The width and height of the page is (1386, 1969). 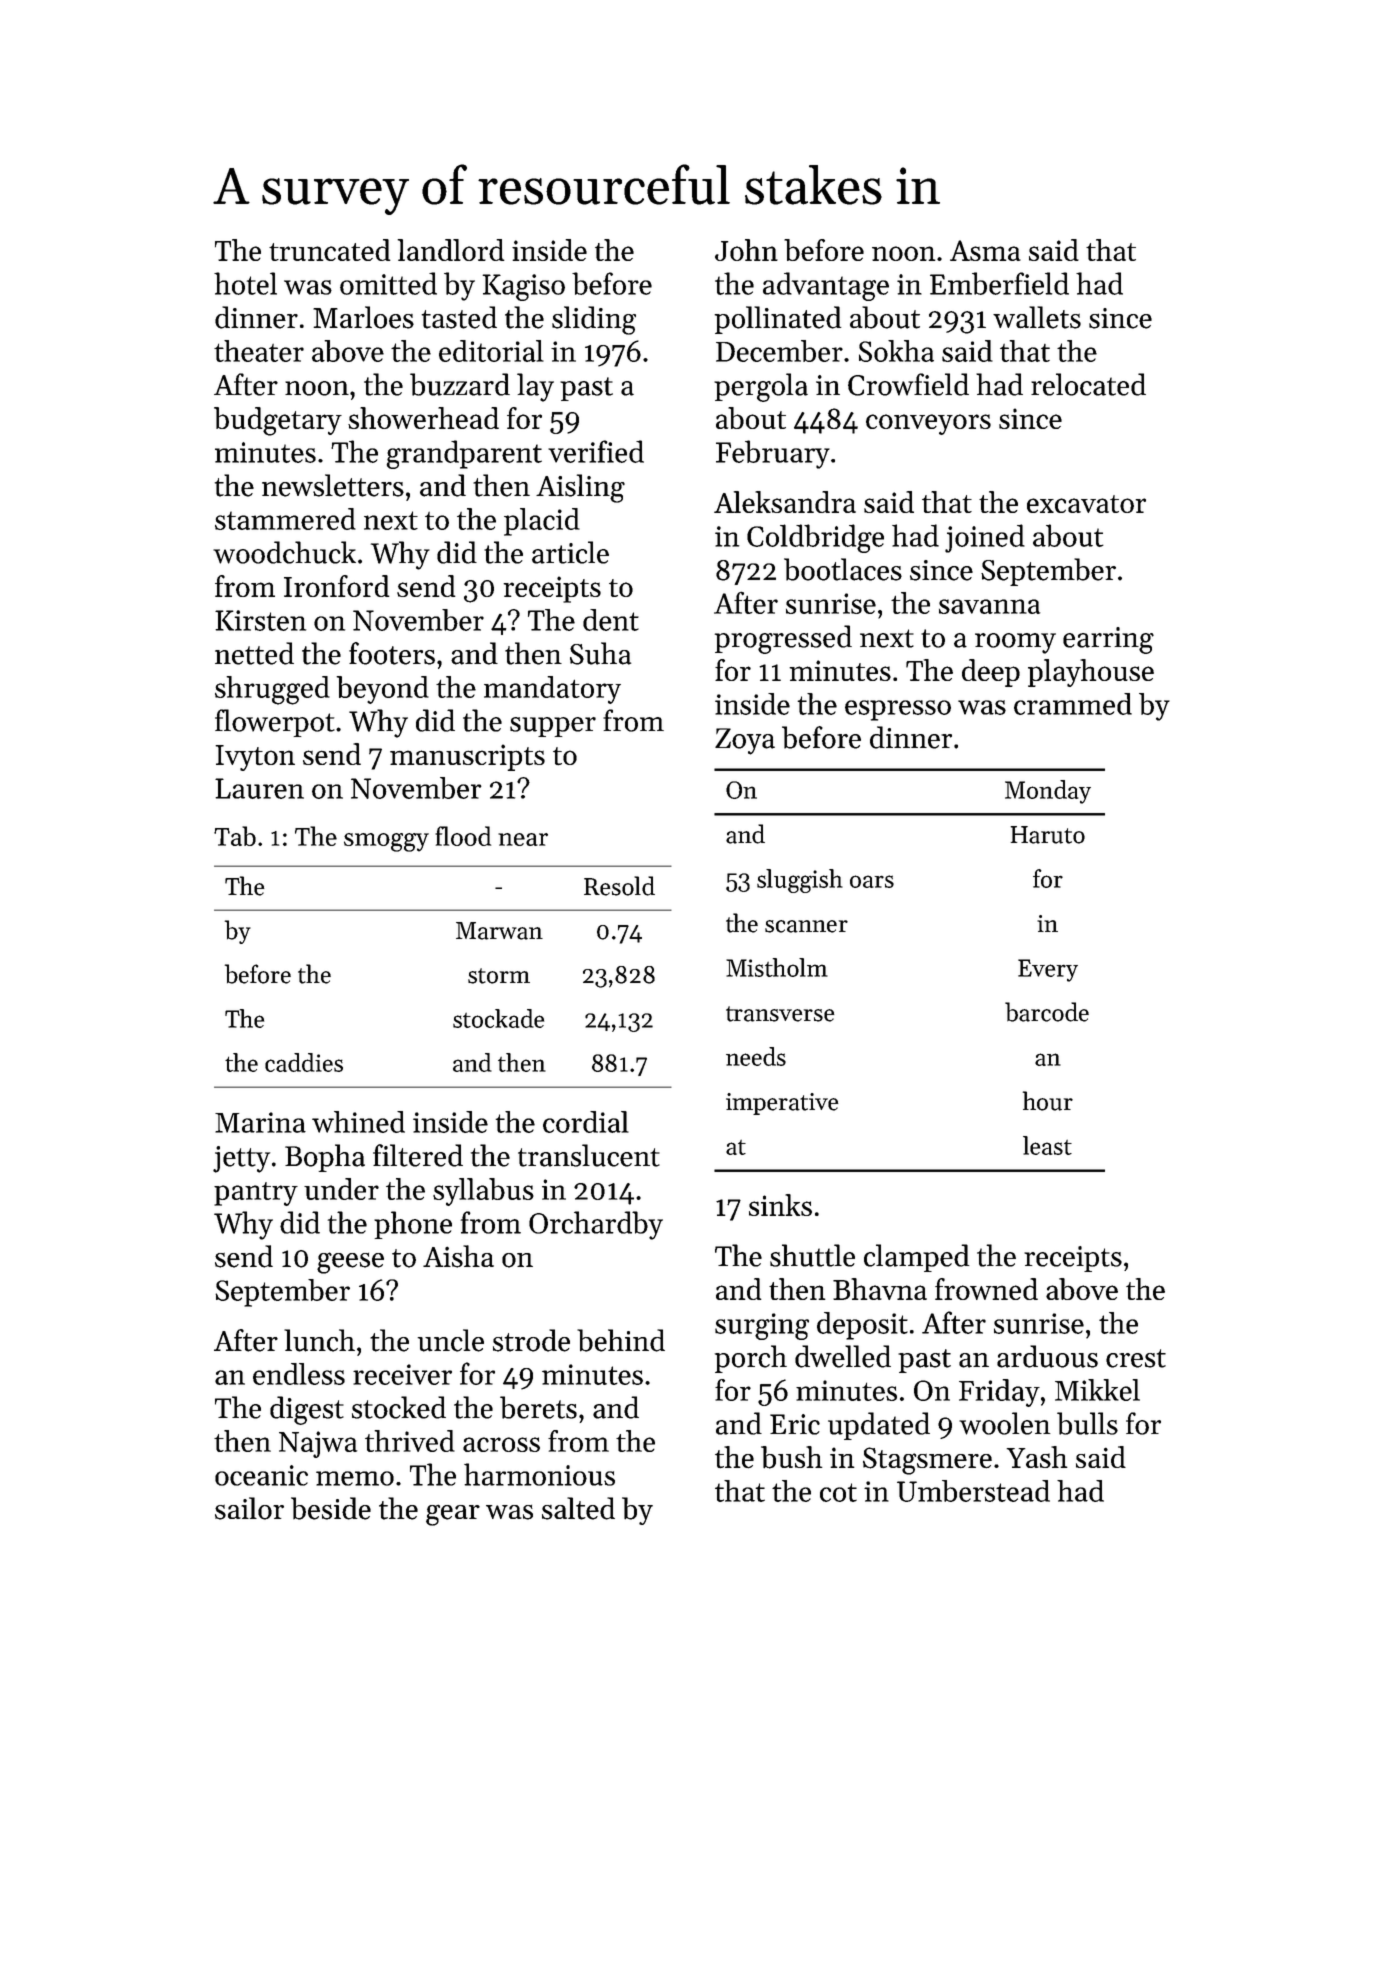 What do you see at coordinates (235, 836) in the page?
I see `Tab` at bounding box center [235, 836].
